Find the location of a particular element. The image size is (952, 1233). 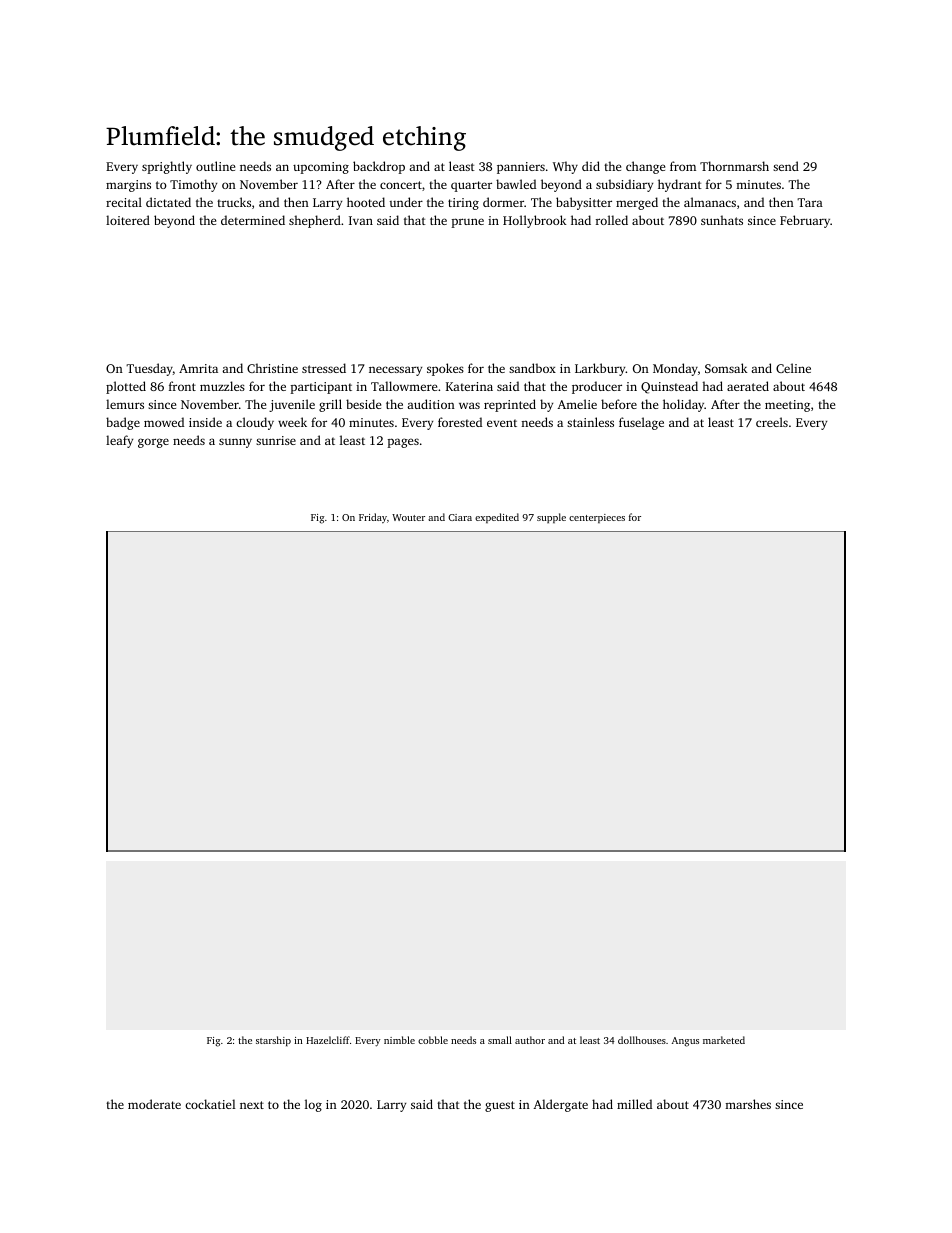

spokes is located at coordinates (445, 369).
